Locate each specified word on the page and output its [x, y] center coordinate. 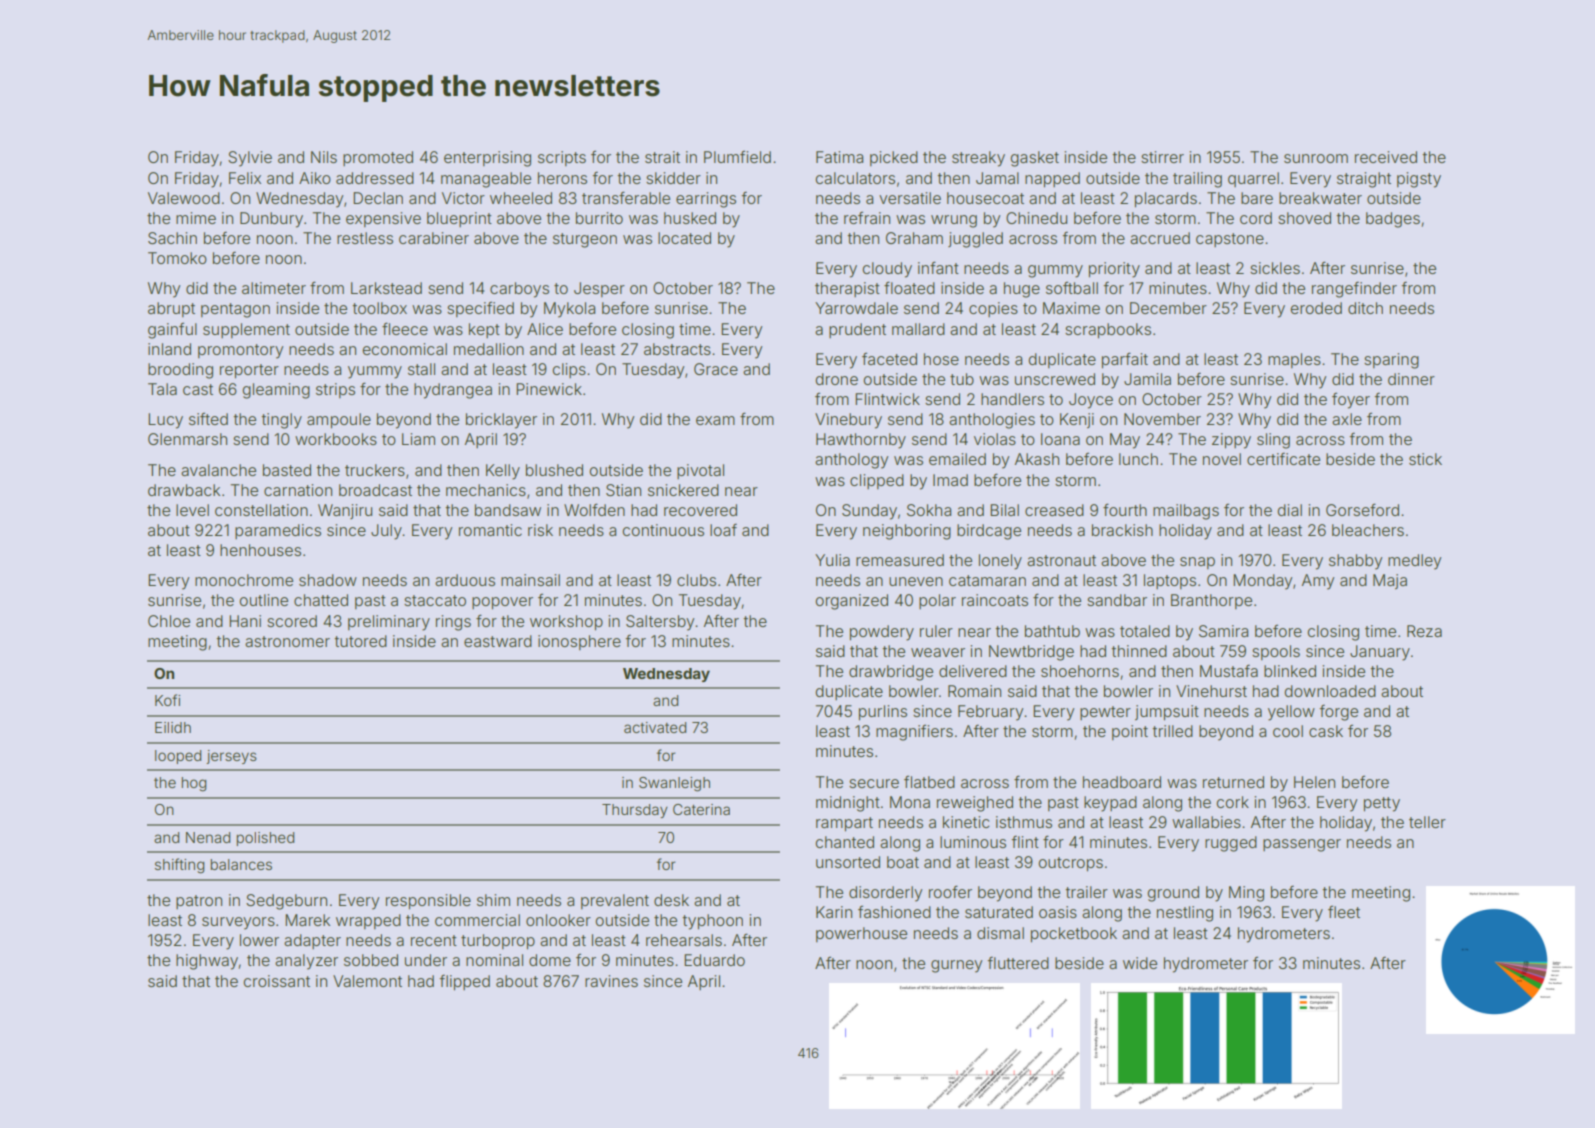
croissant [276, 981]
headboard [1122, 782]
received [1386, 157]
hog [194, 784]
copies [993, 309]
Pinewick [549, 389]
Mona [910, 802]
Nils [324, 157]
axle [1347, 419]
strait [662, 157]
